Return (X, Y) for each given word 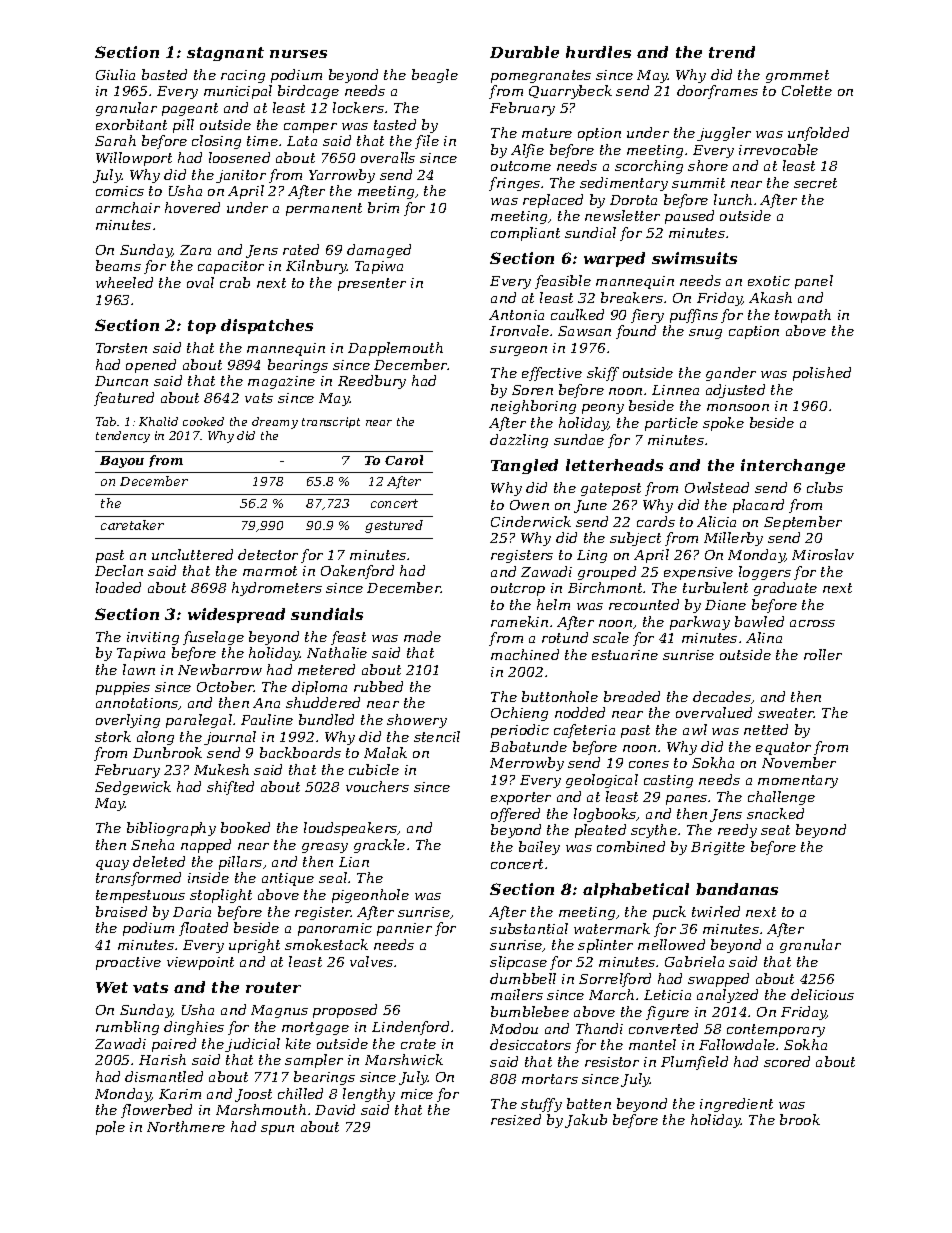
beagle (435, 76)
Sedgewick (133, 788)
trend (732, 52)
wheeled (124, 282)
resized (516, 1119)
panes (686, 800)
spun (277, 1130)
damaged (379, 251)
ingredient (736, 1105)
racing (243, 76)
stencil (437, 736)
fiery (647, 316)
